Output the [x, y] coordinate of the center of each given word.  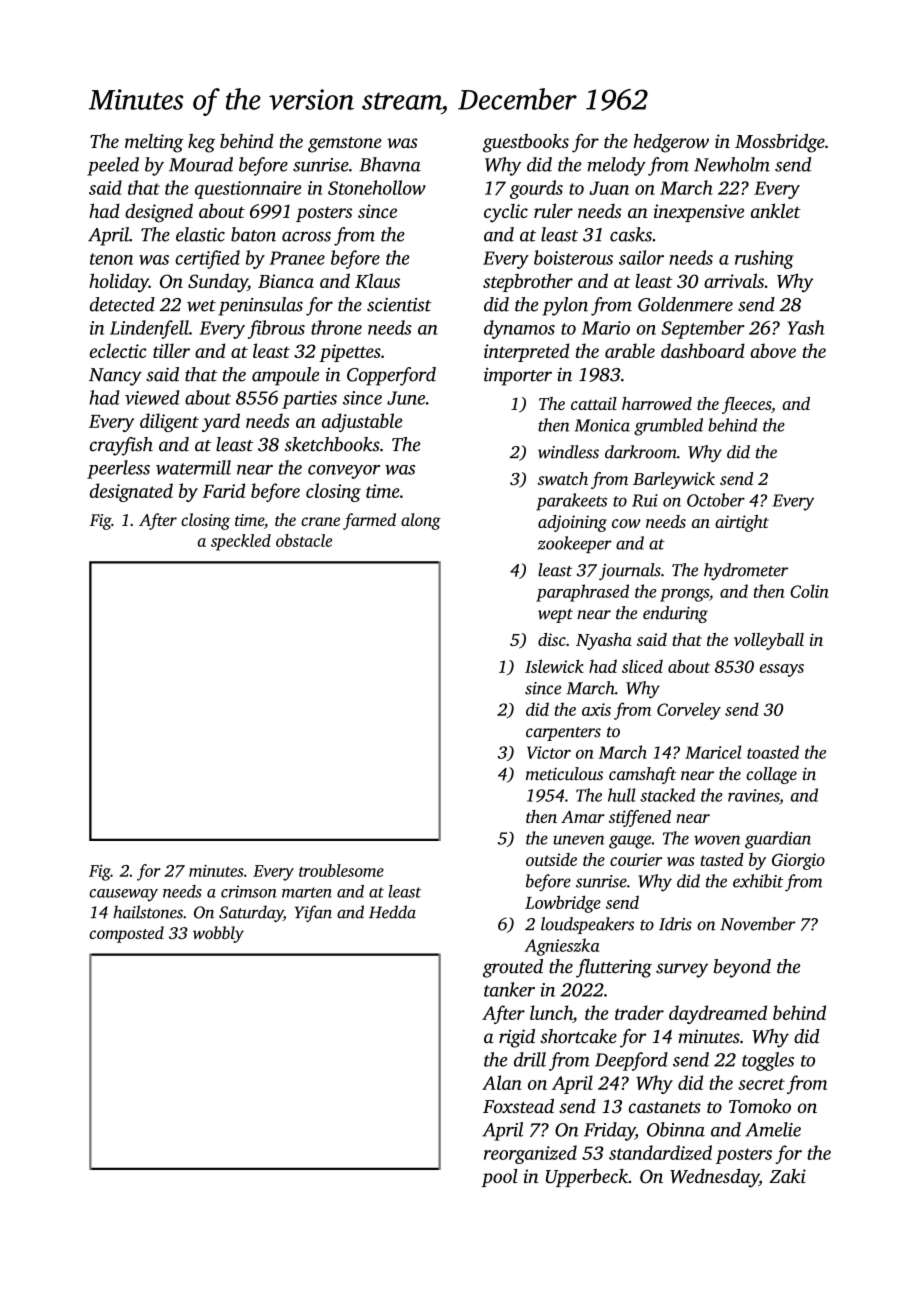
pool [499, 1178]
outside [551, 859]
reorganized [530, 1154]
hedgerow [671, 143]
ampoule [285, 376]
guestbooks [526, 143]
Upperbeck [587, 1178]
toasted [773, 752]
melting [154, 143]
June [406, 398]
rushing [764, 259]
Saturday [251, 913]
